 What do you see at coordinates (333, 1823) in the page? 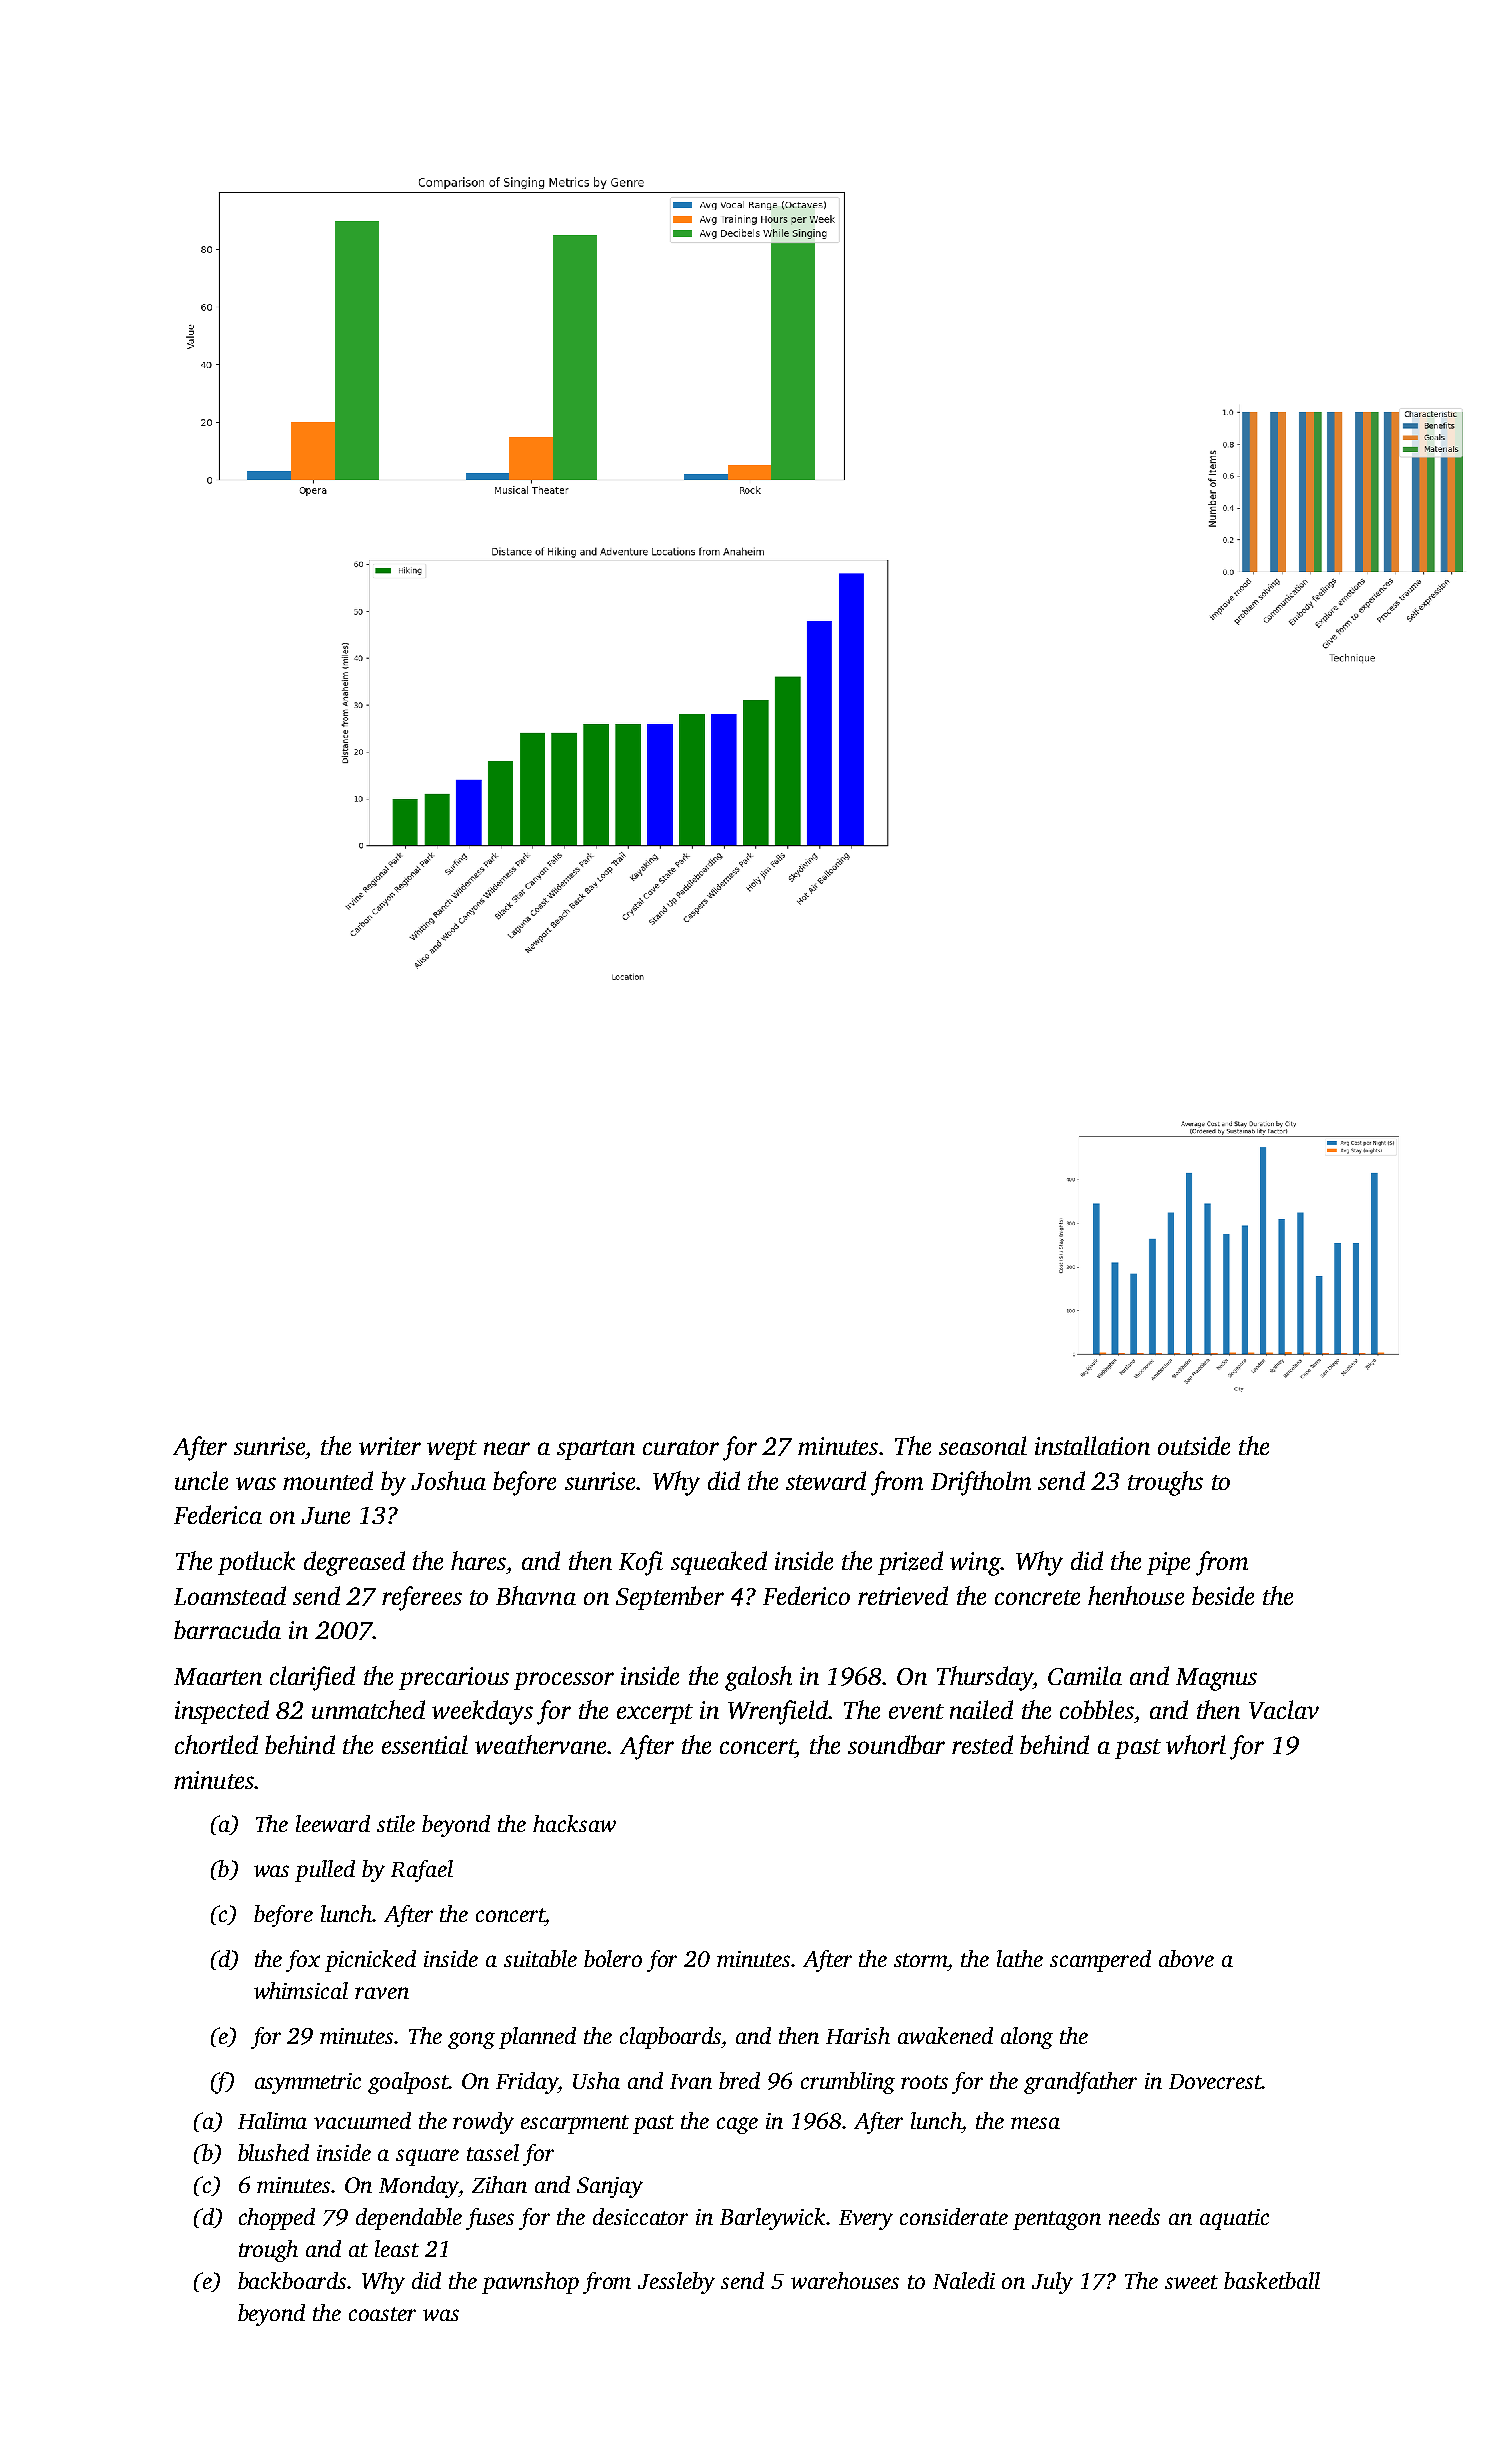
I see `leeward` at bounding box center [333, 1823].
